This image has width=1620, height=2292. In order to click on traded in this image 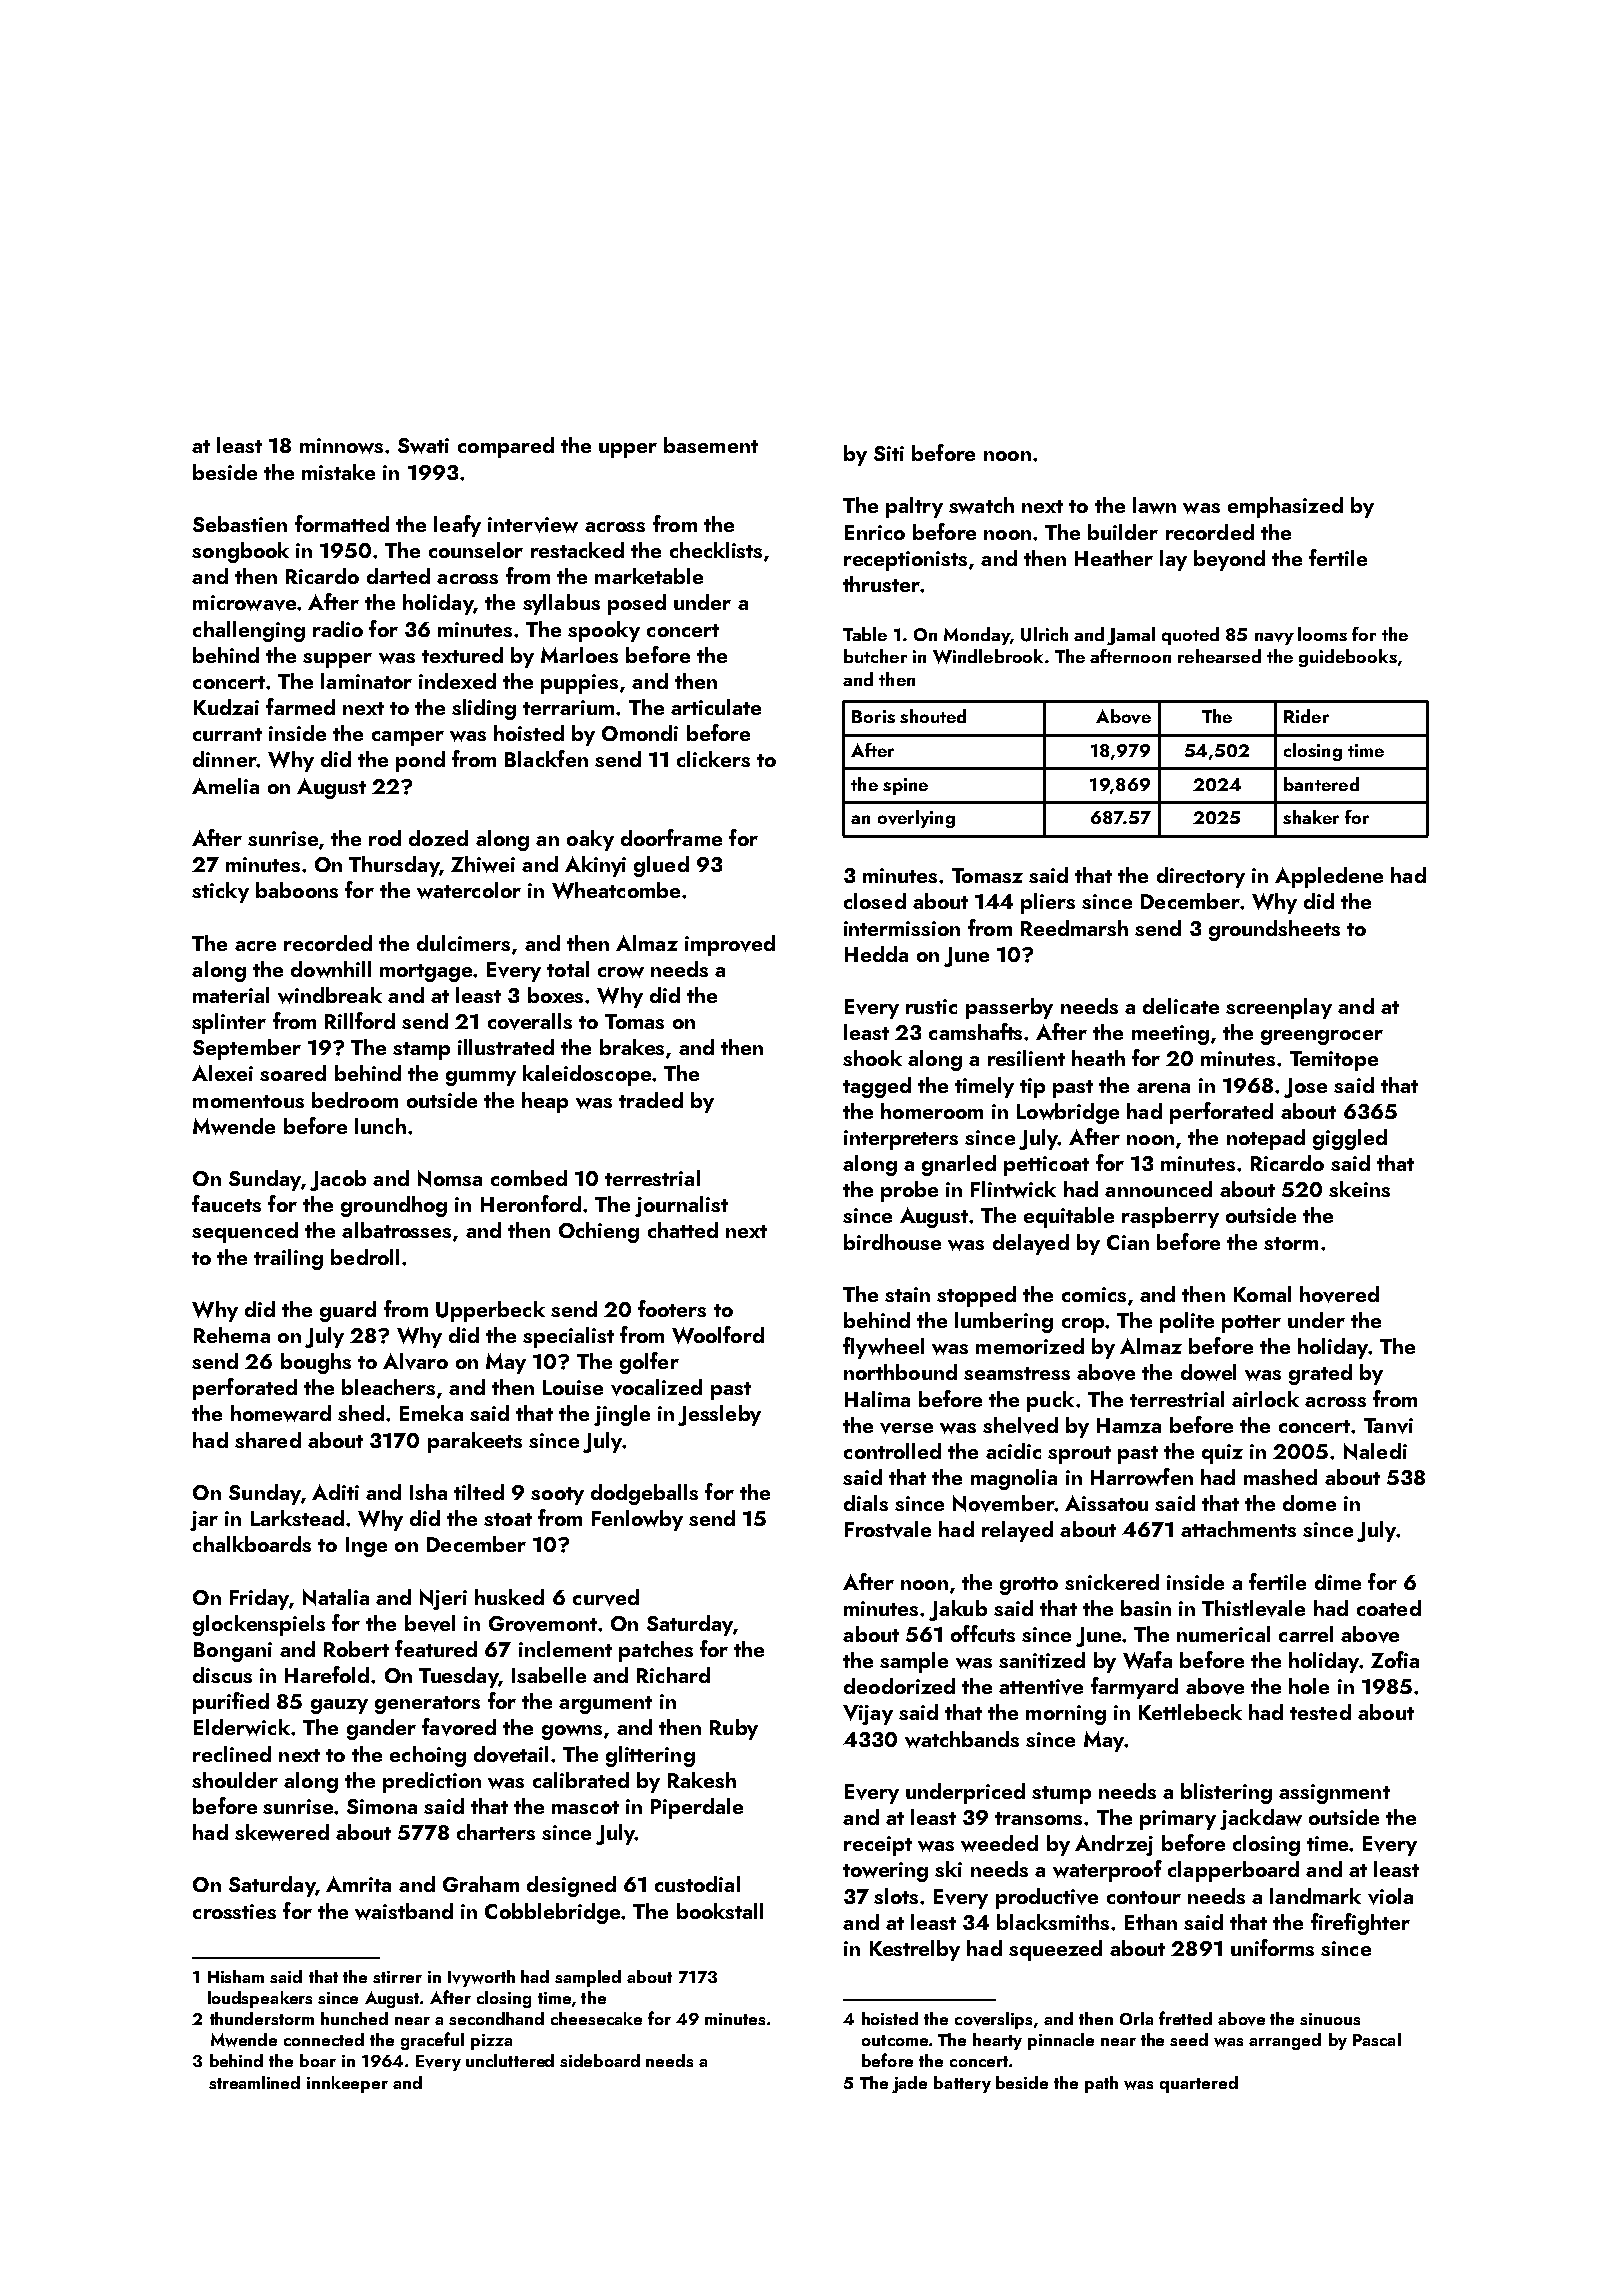, I will do `click(651, 1100)`.
